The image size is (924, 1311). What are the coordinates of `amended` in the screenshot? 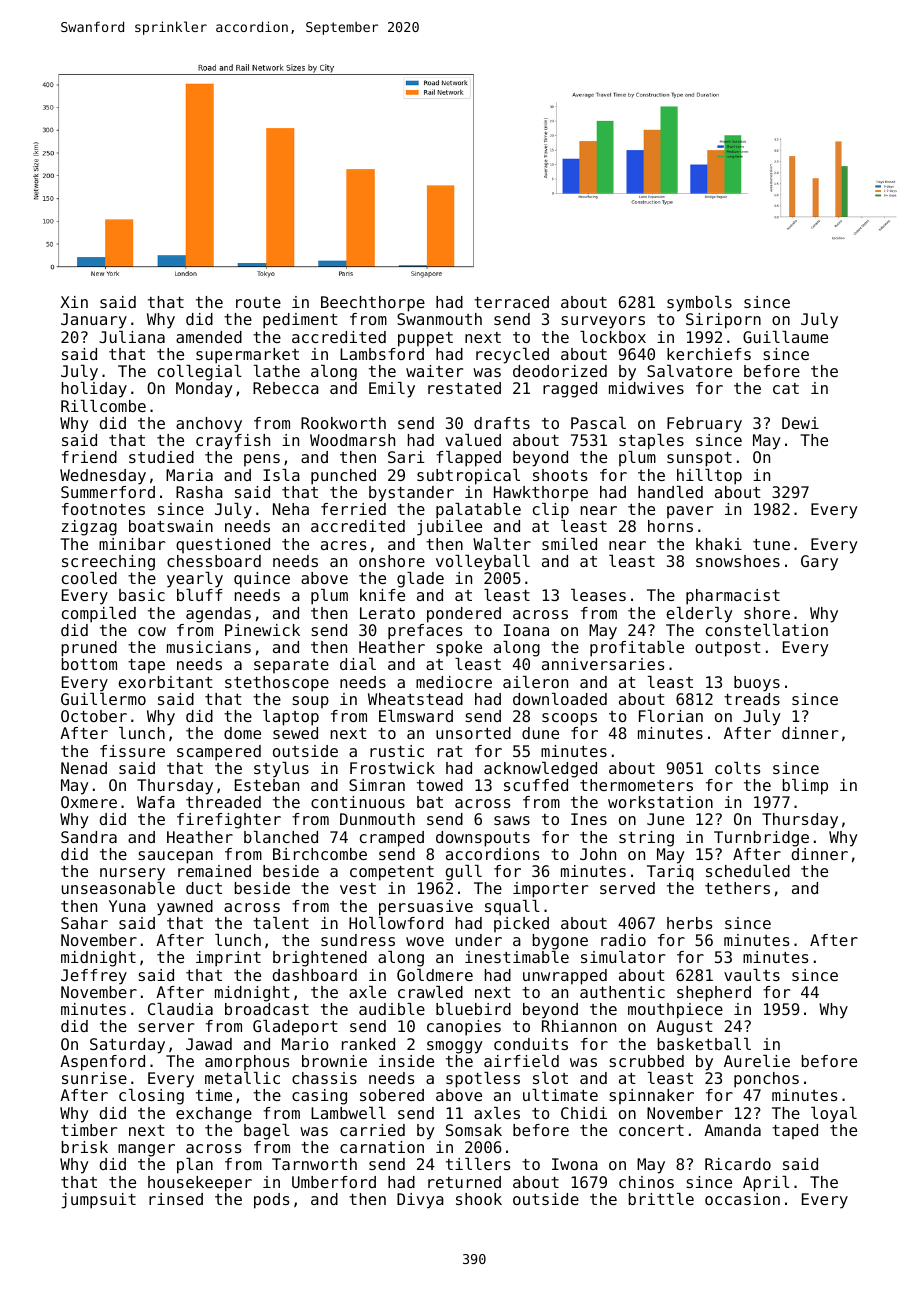 It's located at (209, 337).
